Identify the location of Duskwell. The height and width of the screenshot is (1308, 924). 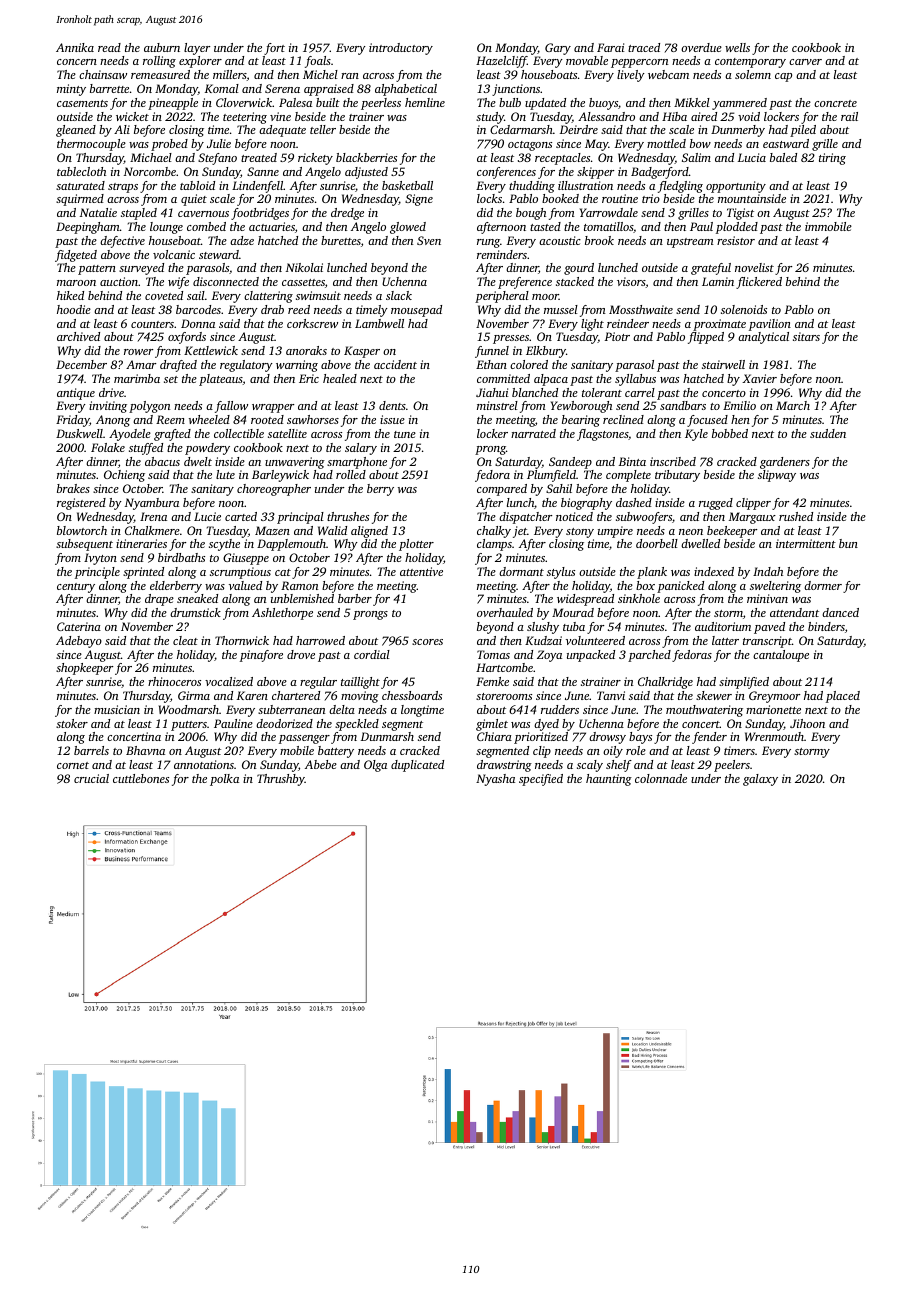
(79, 433).
